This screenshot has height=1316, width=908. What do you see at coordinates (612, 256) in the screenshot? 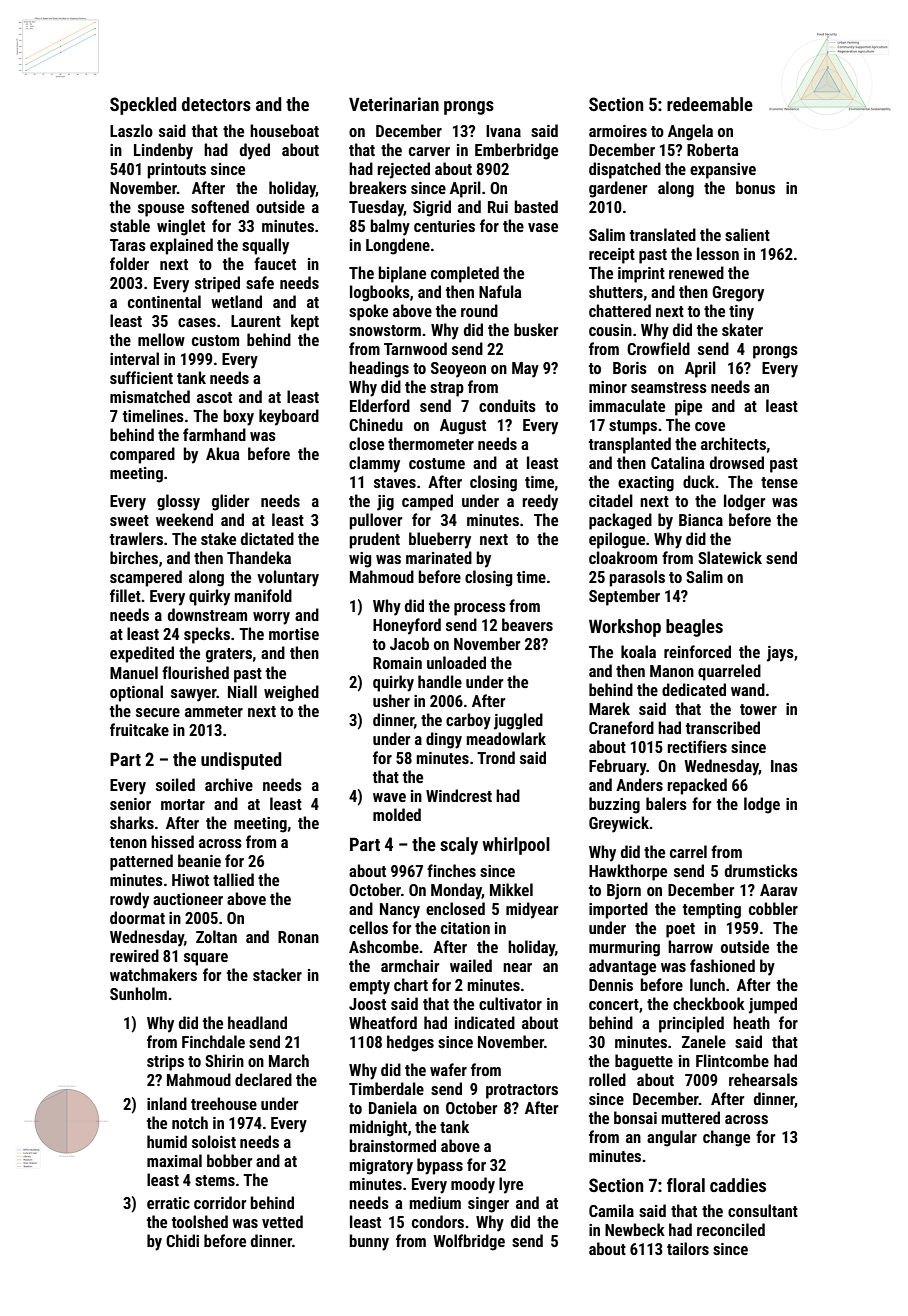
I see `receipt` at bounding box center [612, 256].
